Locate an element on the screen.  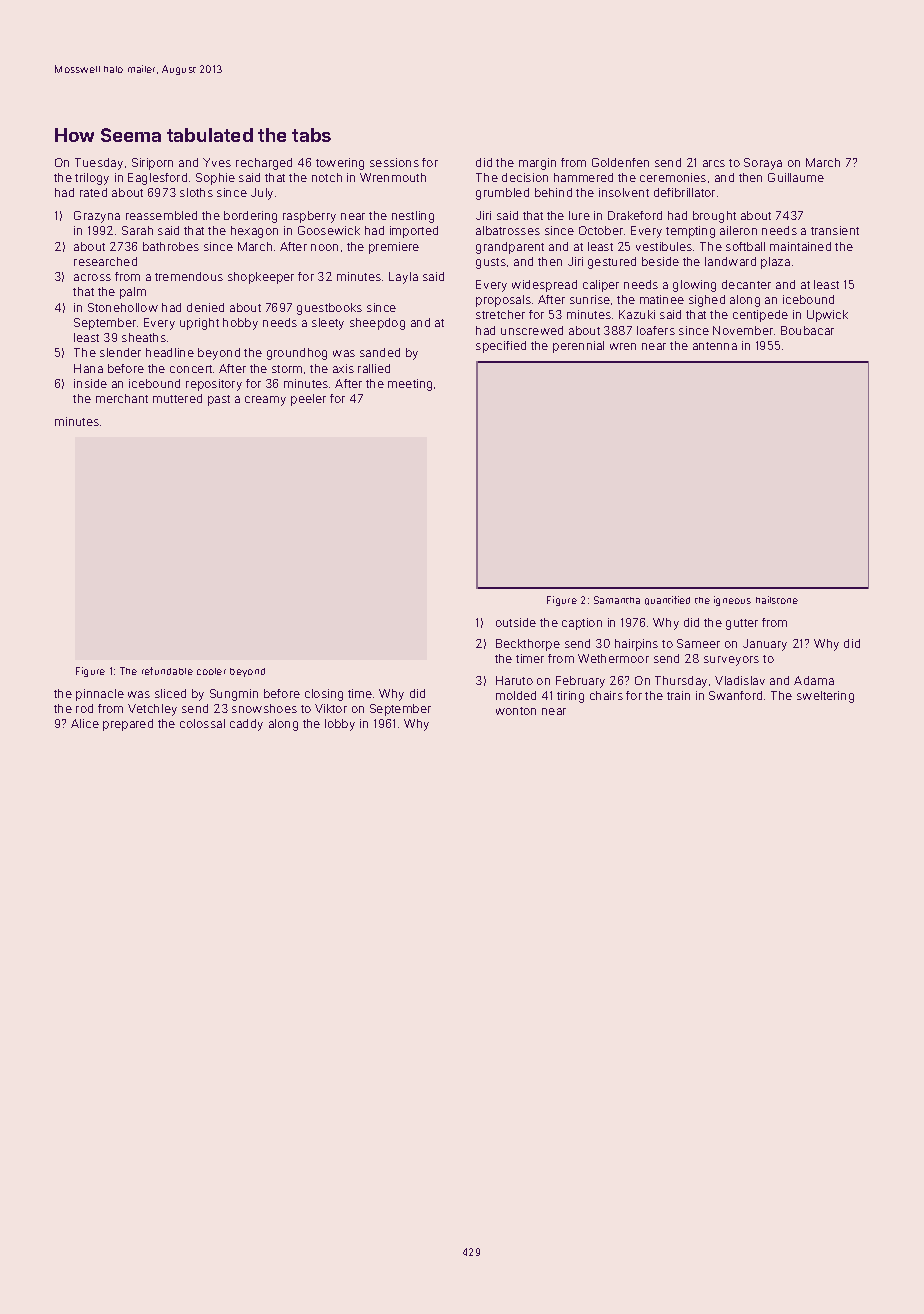
creamy is located at coordinates (265, 401).
